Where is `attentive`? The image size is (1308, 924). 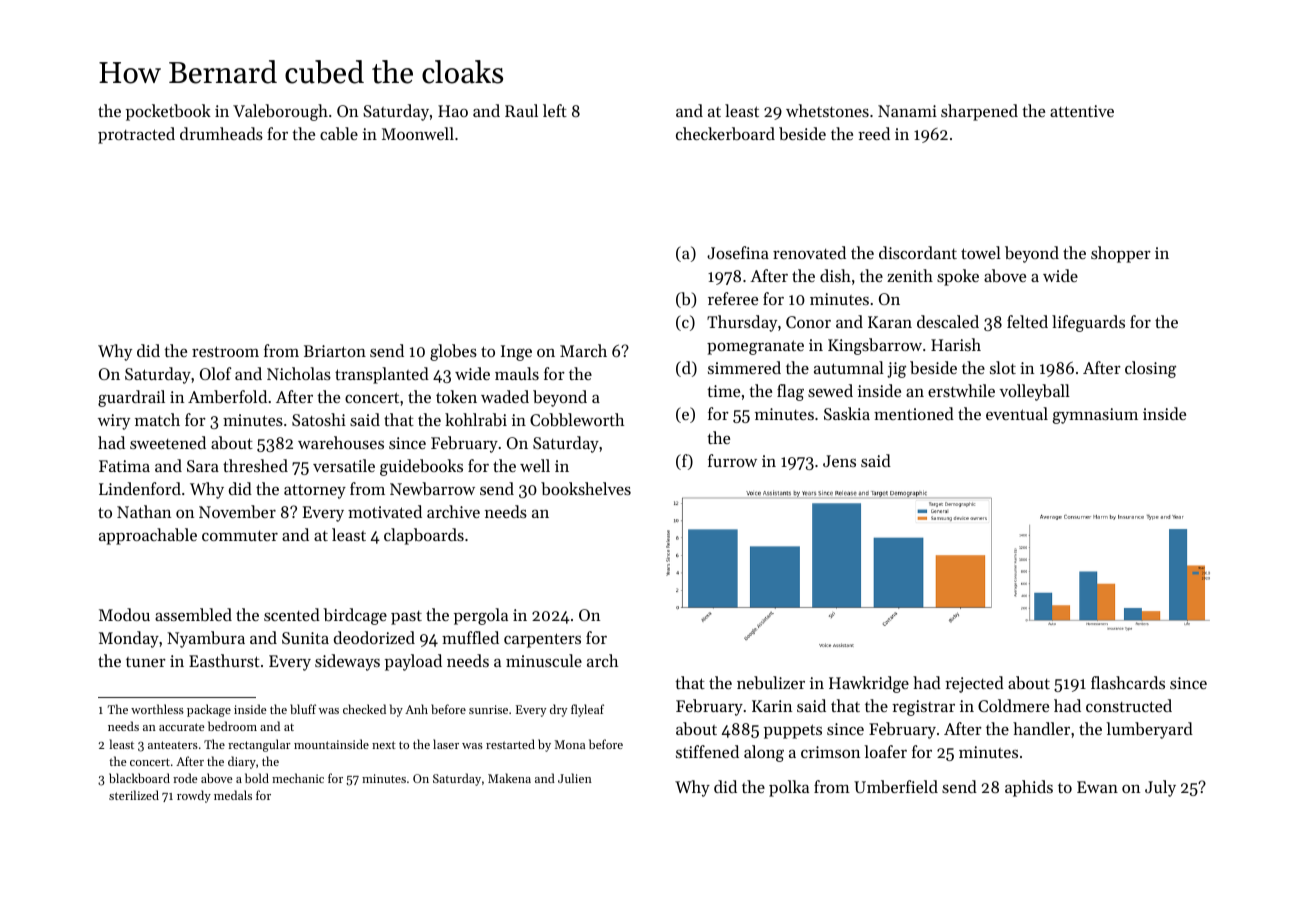
attentive is located at coordinates (1082, 111).
